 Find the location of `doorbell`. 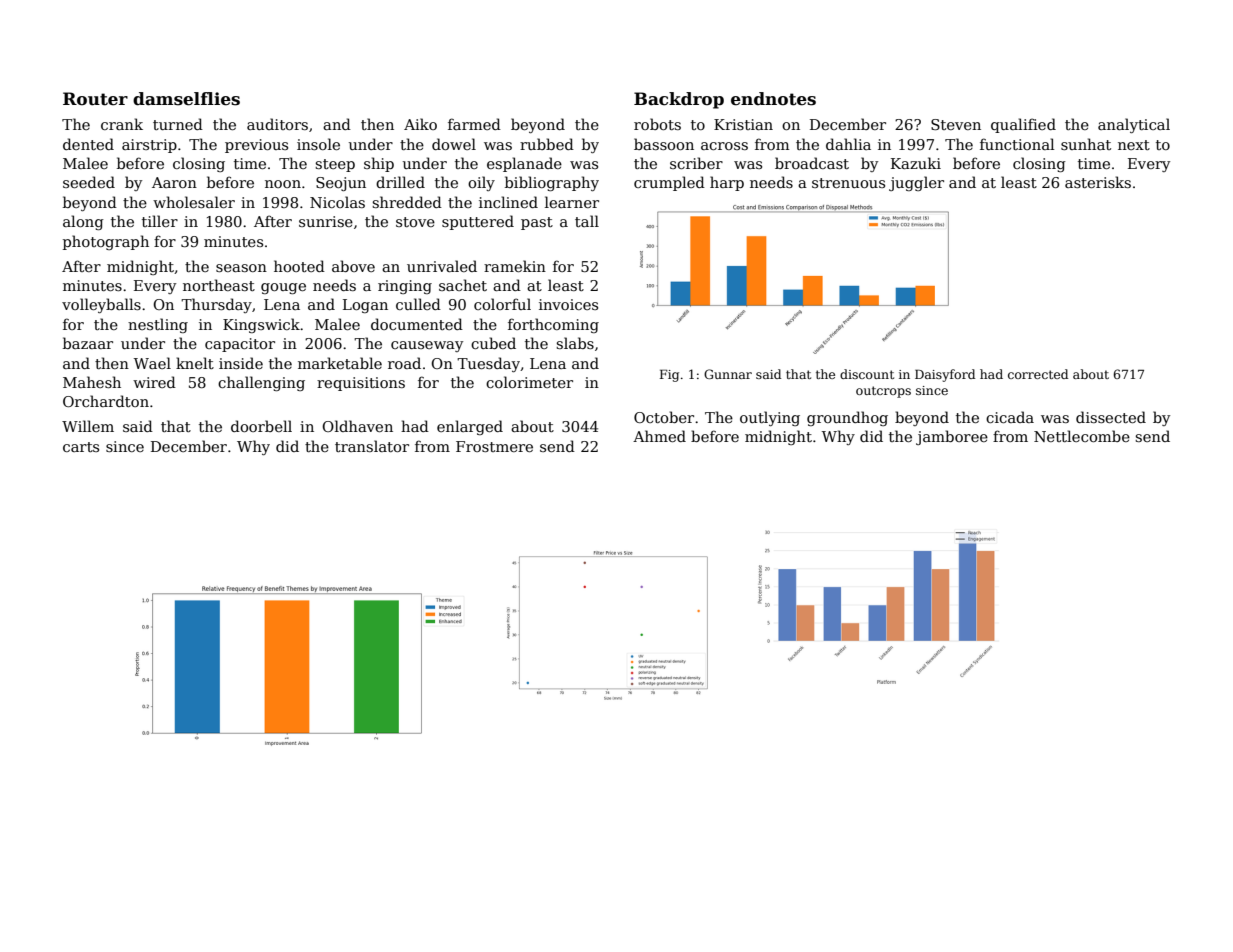

doorbell is located at coordinates (261, 426).
